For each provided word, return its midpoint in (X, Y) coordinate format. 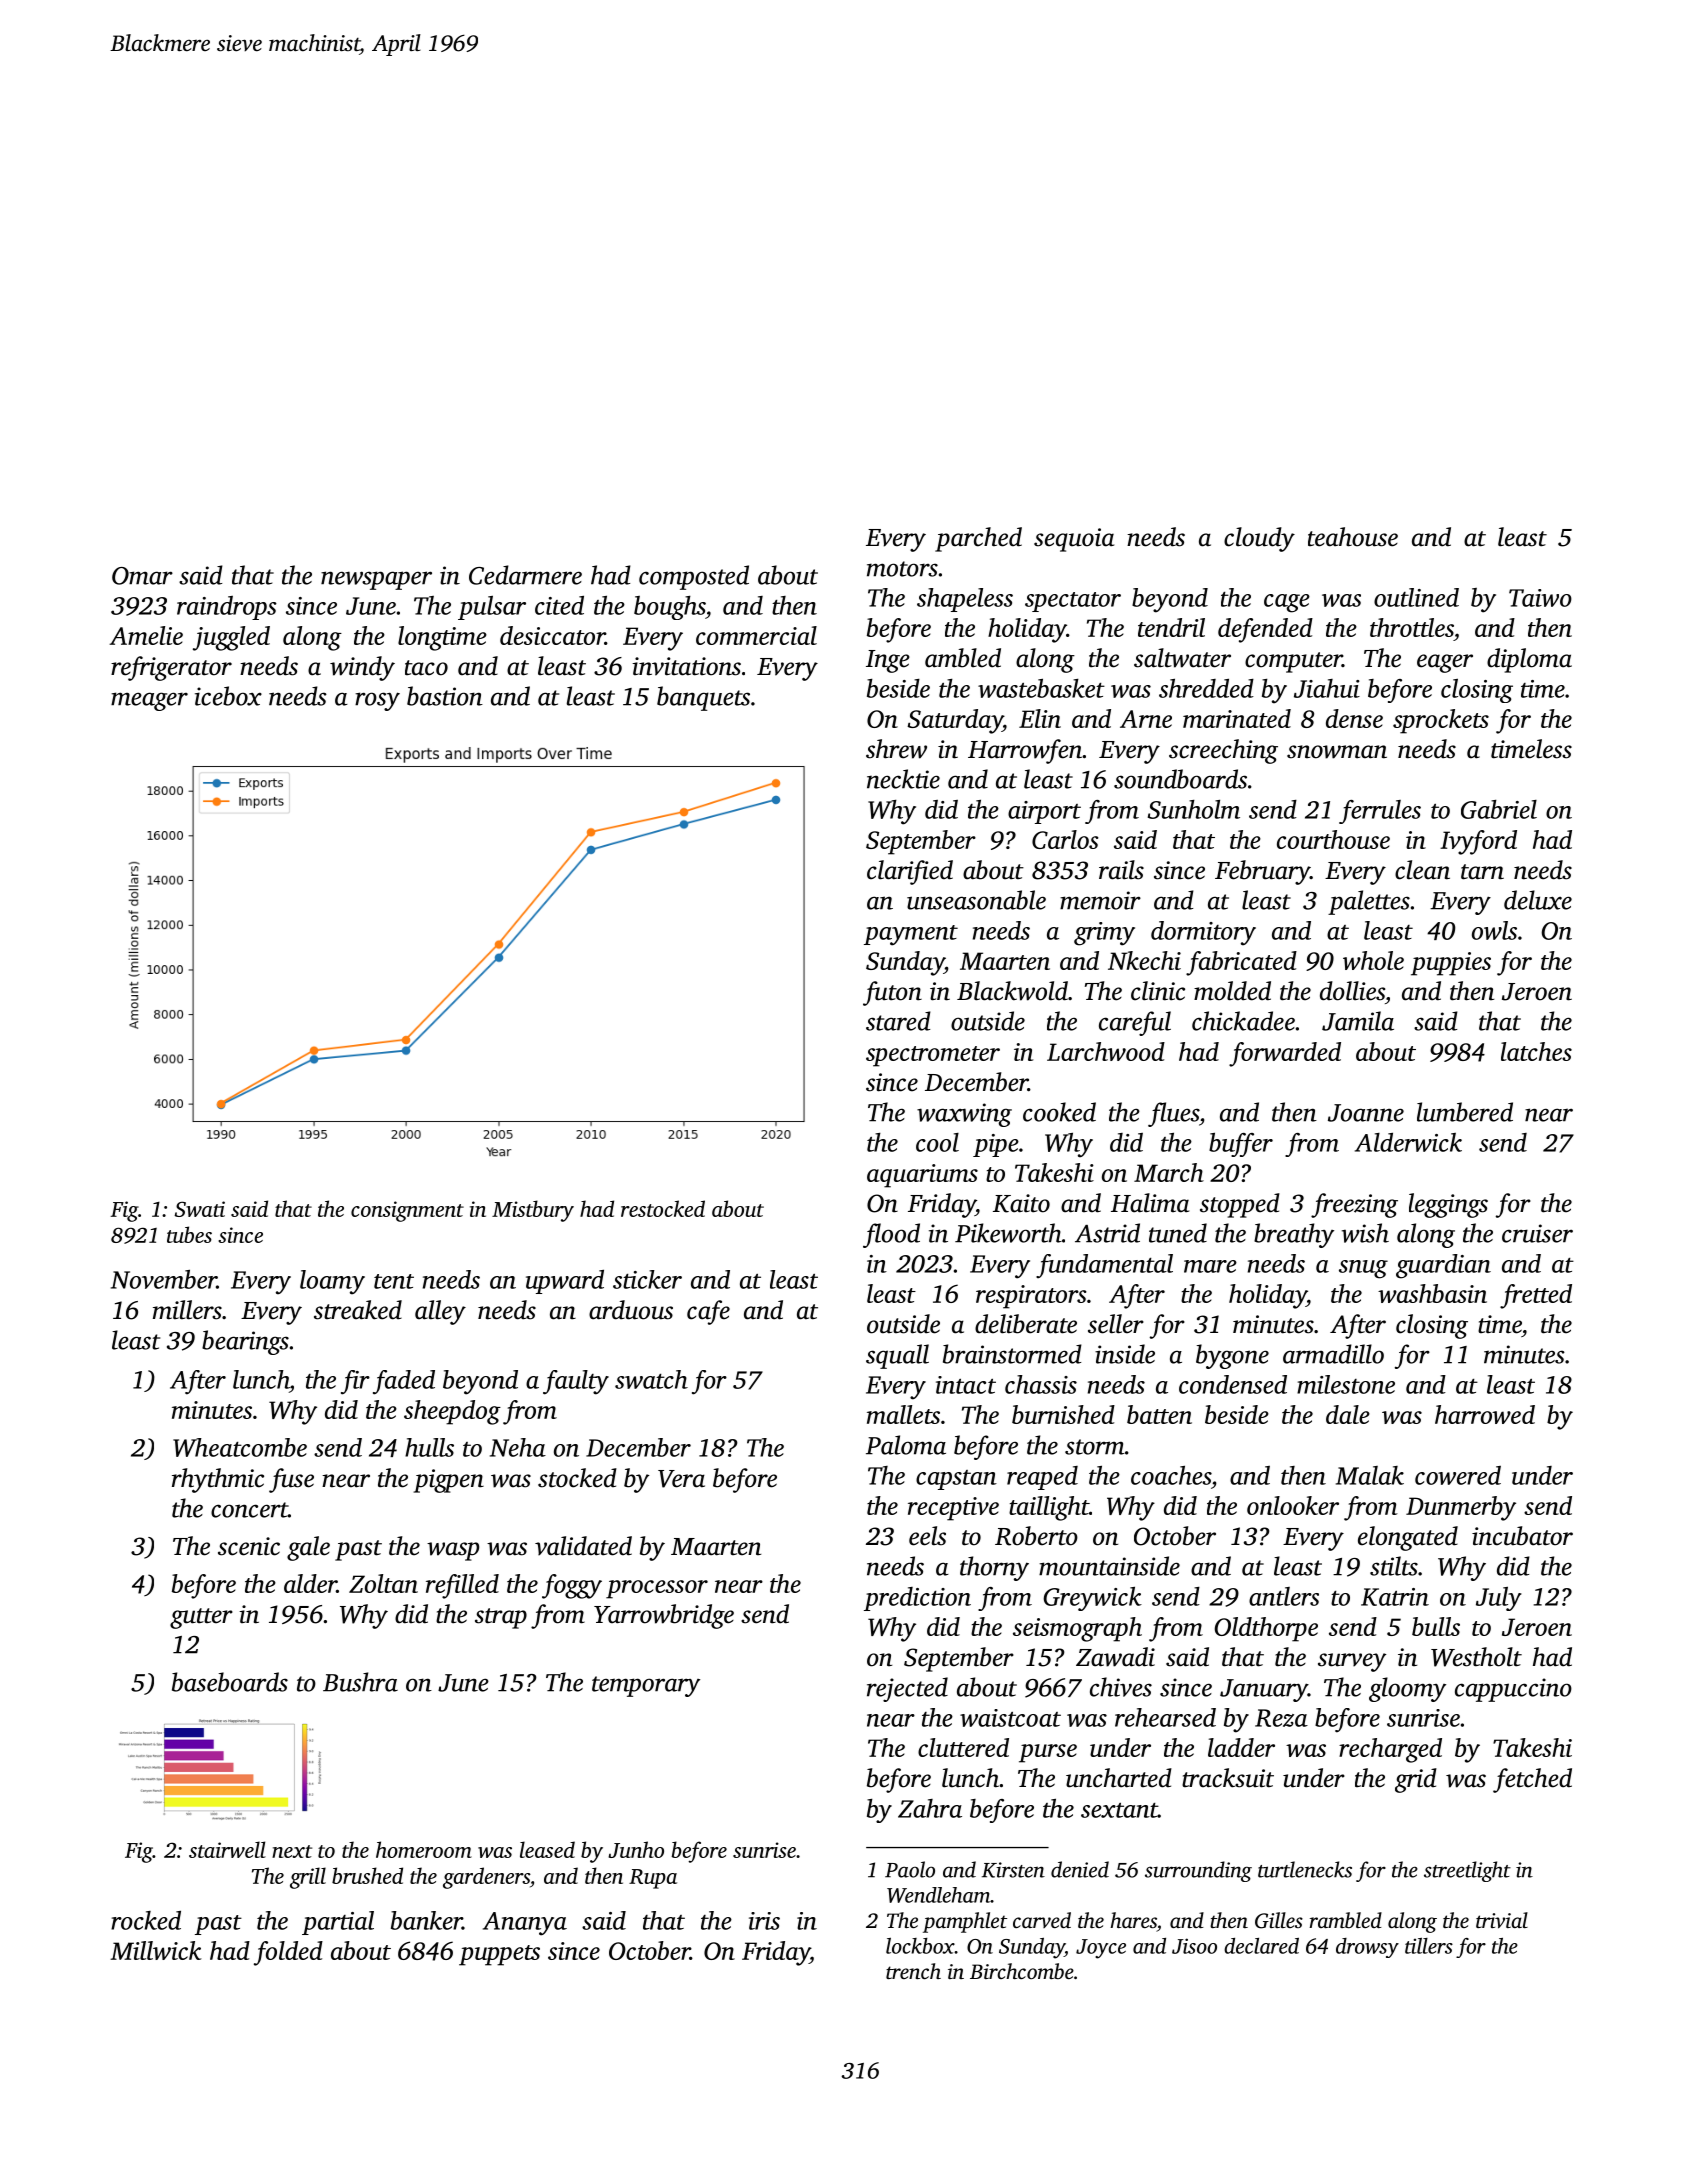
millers (187, 1310)
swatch (651, 1379)
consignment (407, 1211)
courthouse (1333, 839)
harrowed (1485, 1414)
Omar (142, 576)
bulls (1436, 1626)
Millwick (155, 1950)
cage (1287, 603)
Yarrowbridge (664, 1616)
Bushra (360, 1682)
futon (892, 993)
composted (694, 577)
